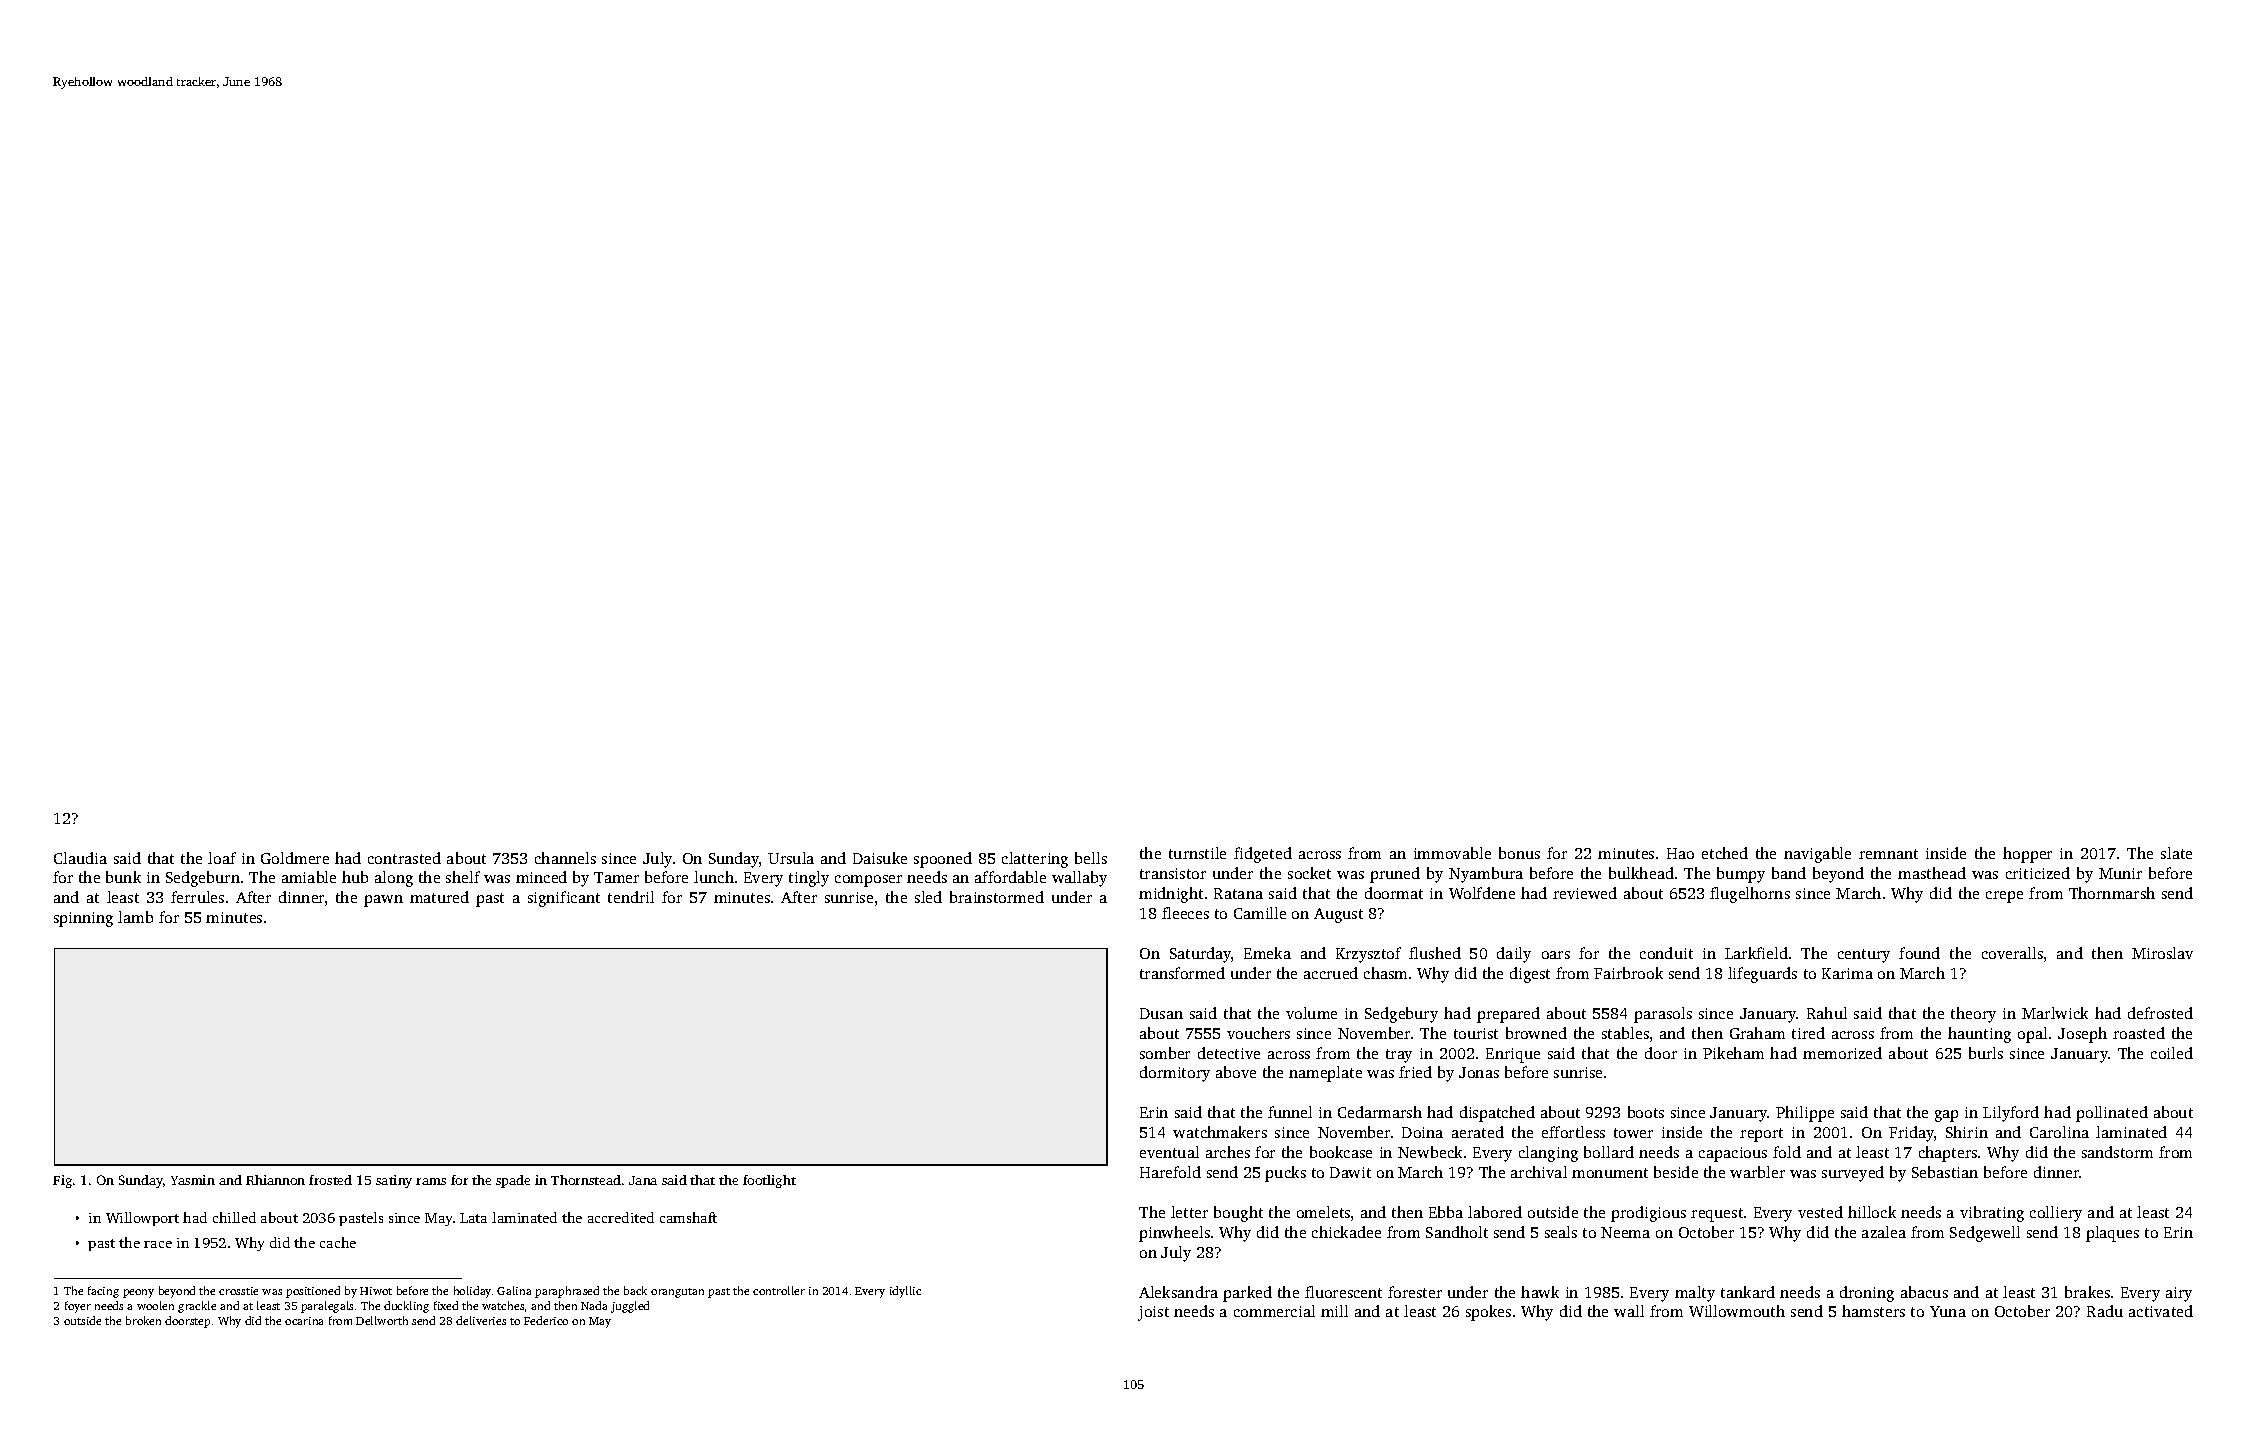 The image size is (2247, 1454). Describe the element at coordinates (1888, 854) in the screenshot. I see `remnant` at that location.
